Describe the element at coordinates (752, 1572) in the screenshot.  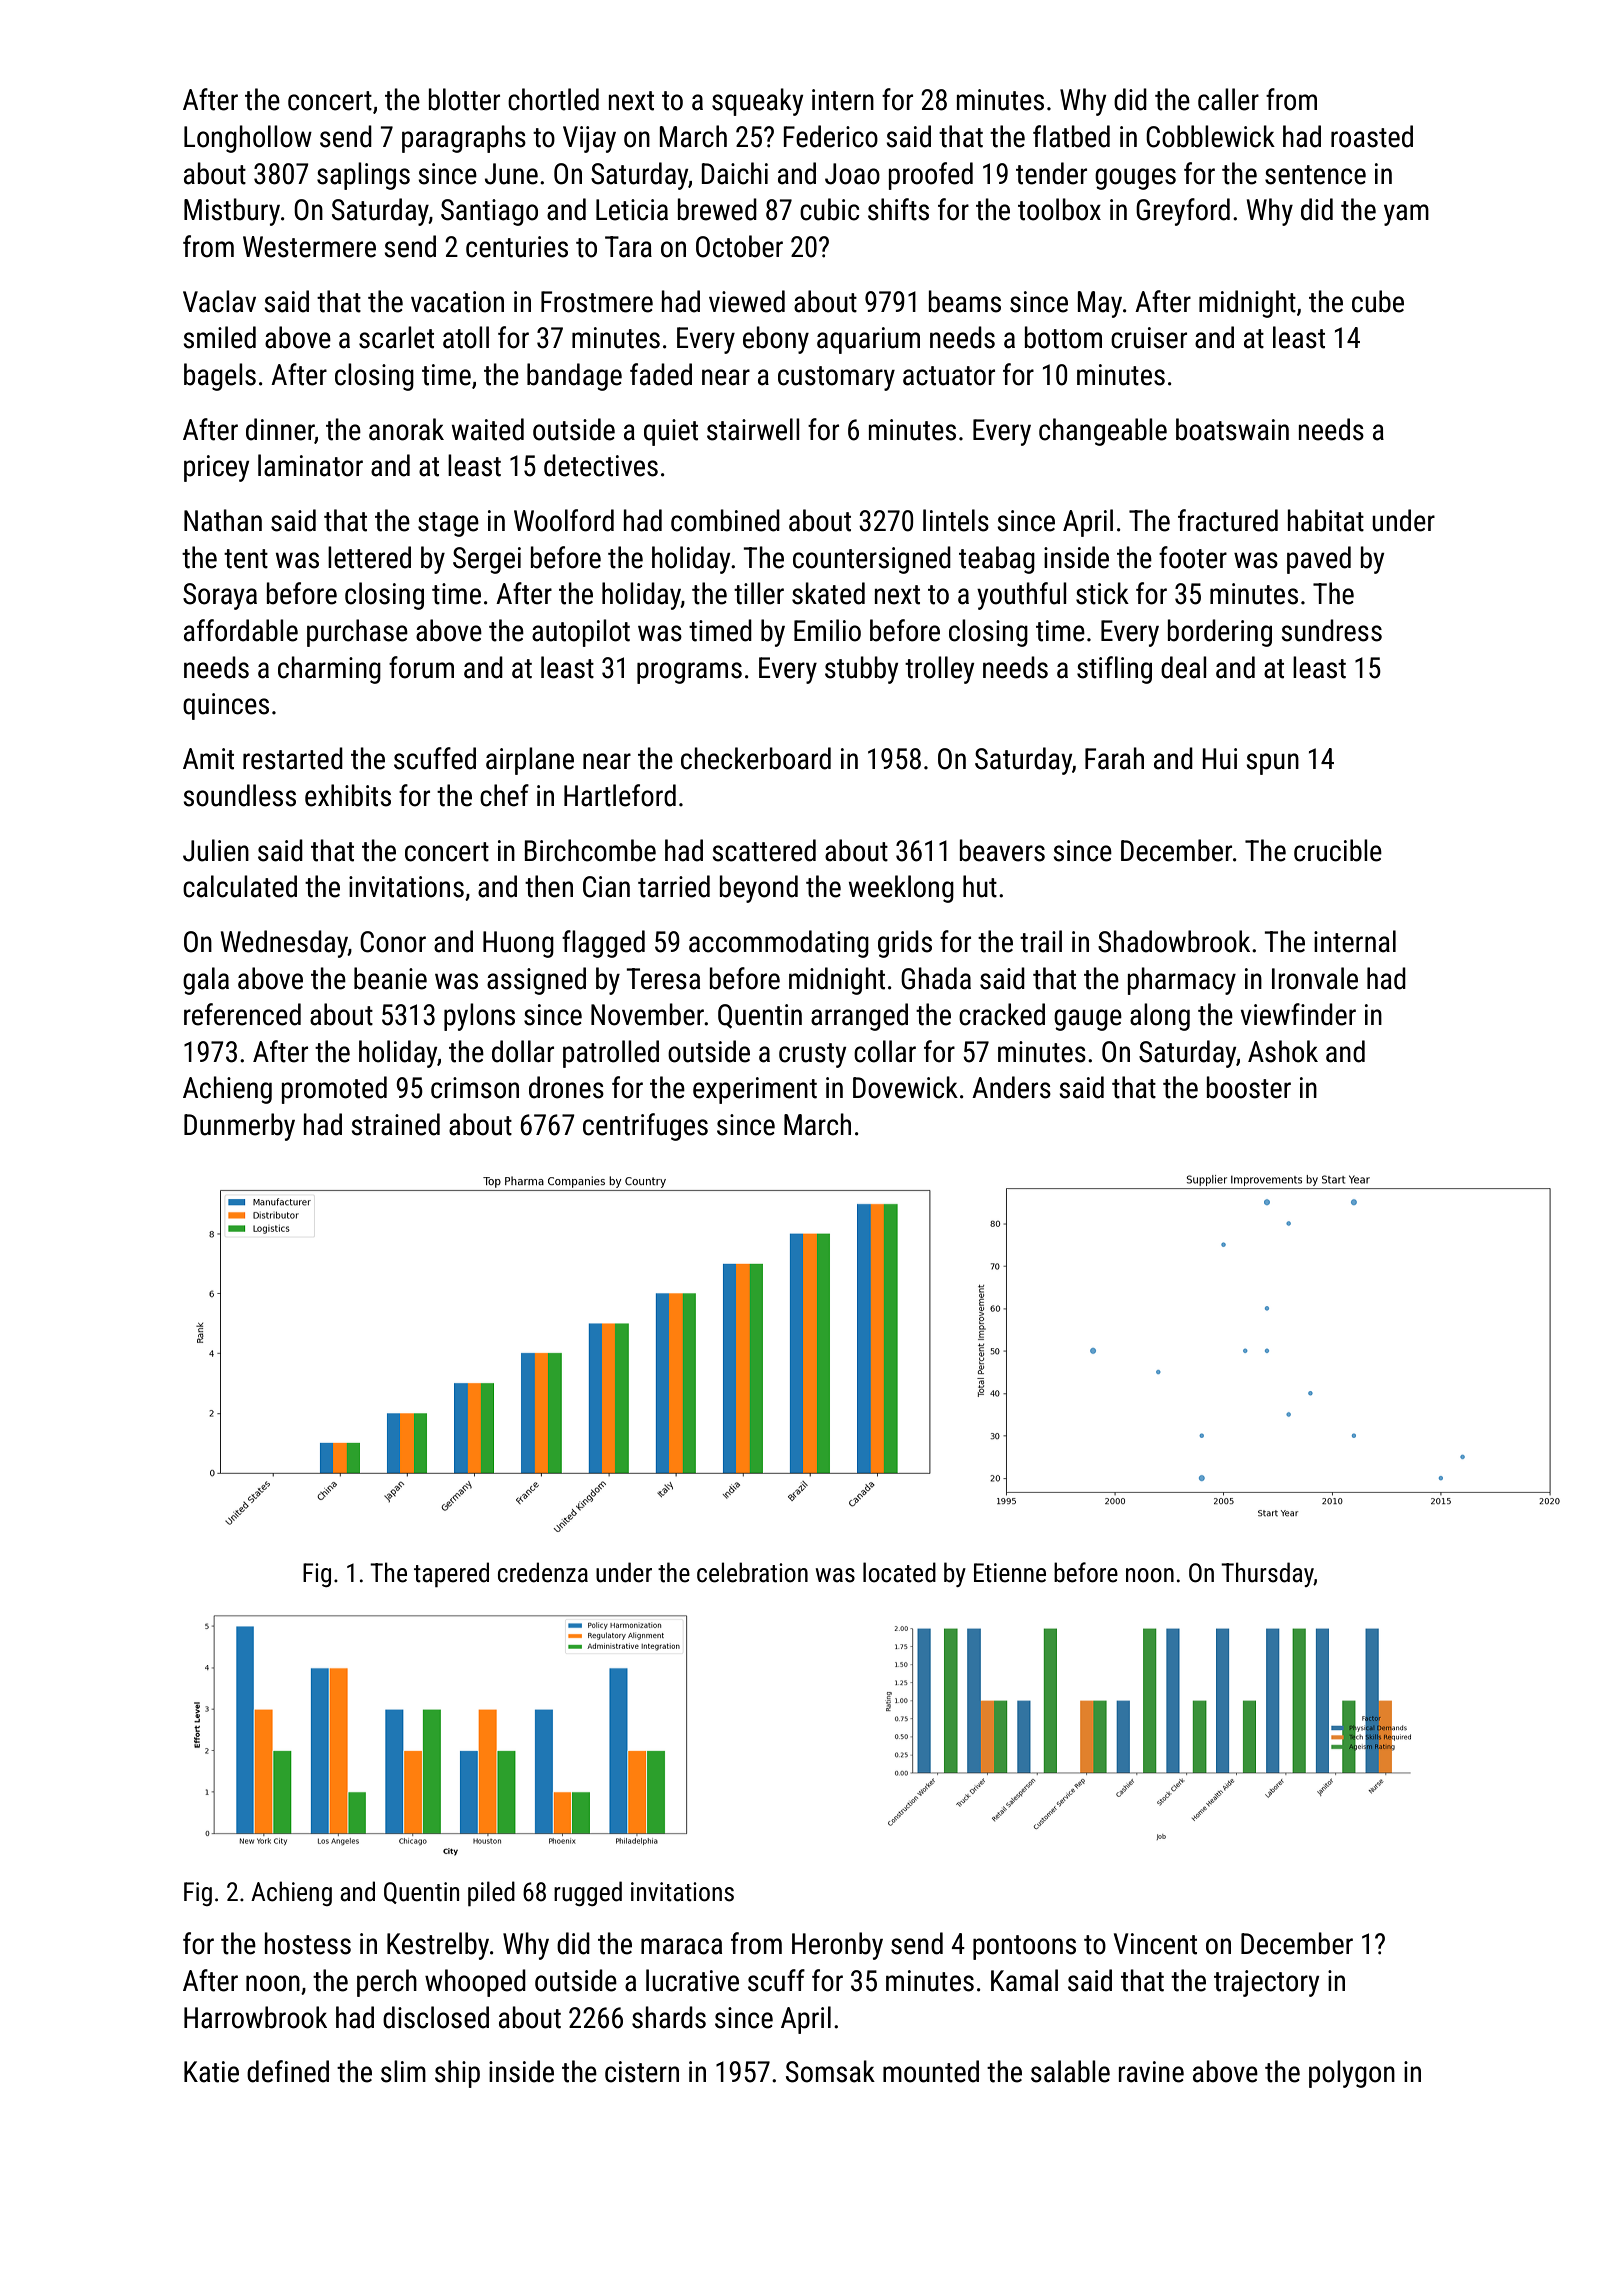
I see `celebration` at that location.
